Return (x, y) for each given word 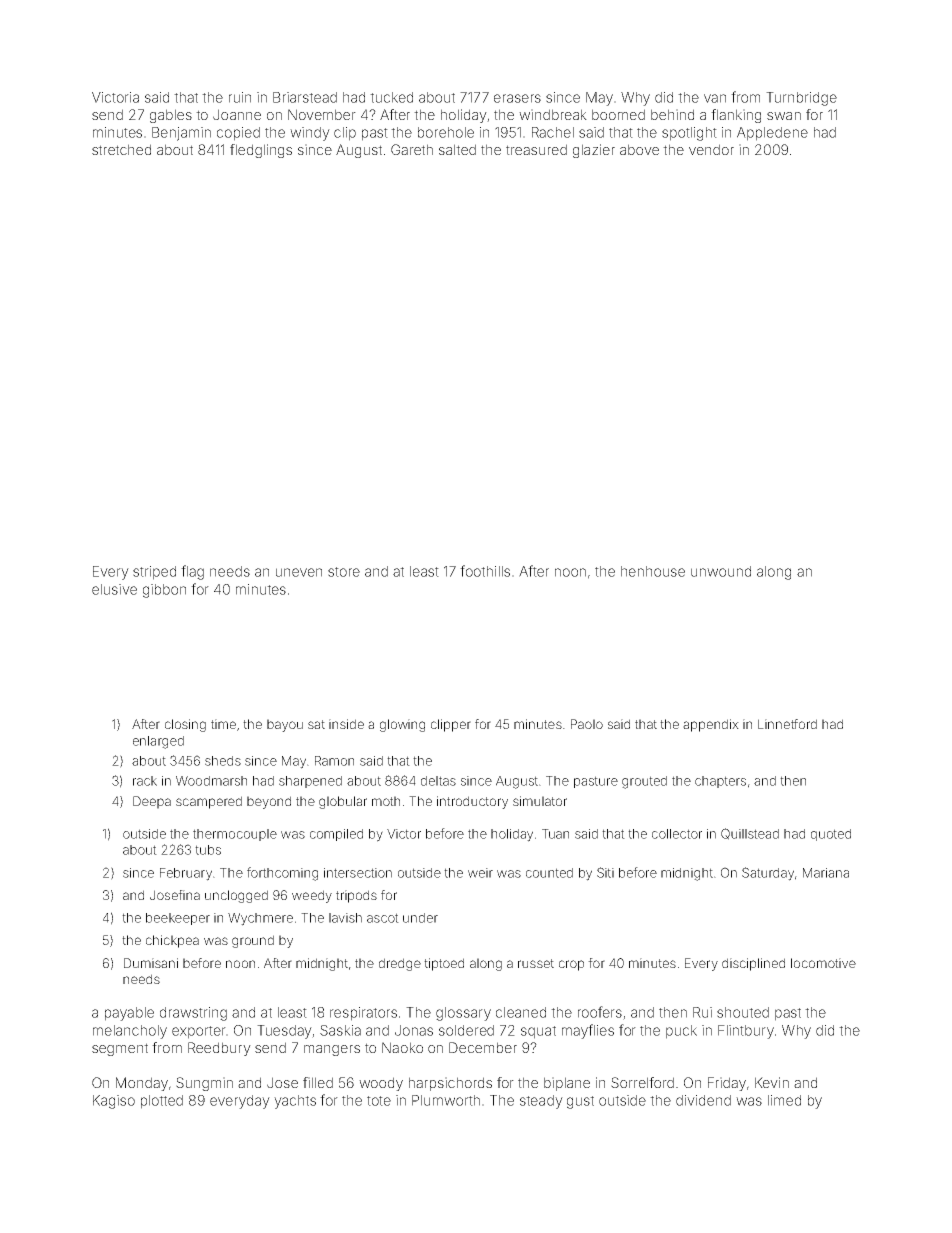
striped (154, 573)
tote (379, 1101)
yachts (295, 1102)
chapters (720, 782)
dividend (703, 1100)
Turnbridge (801, 99)
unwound (721, 571)
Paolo (587, 724)
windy (310, 134)
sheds (223, 761)
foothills (485, 571)
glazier (594, 151)
